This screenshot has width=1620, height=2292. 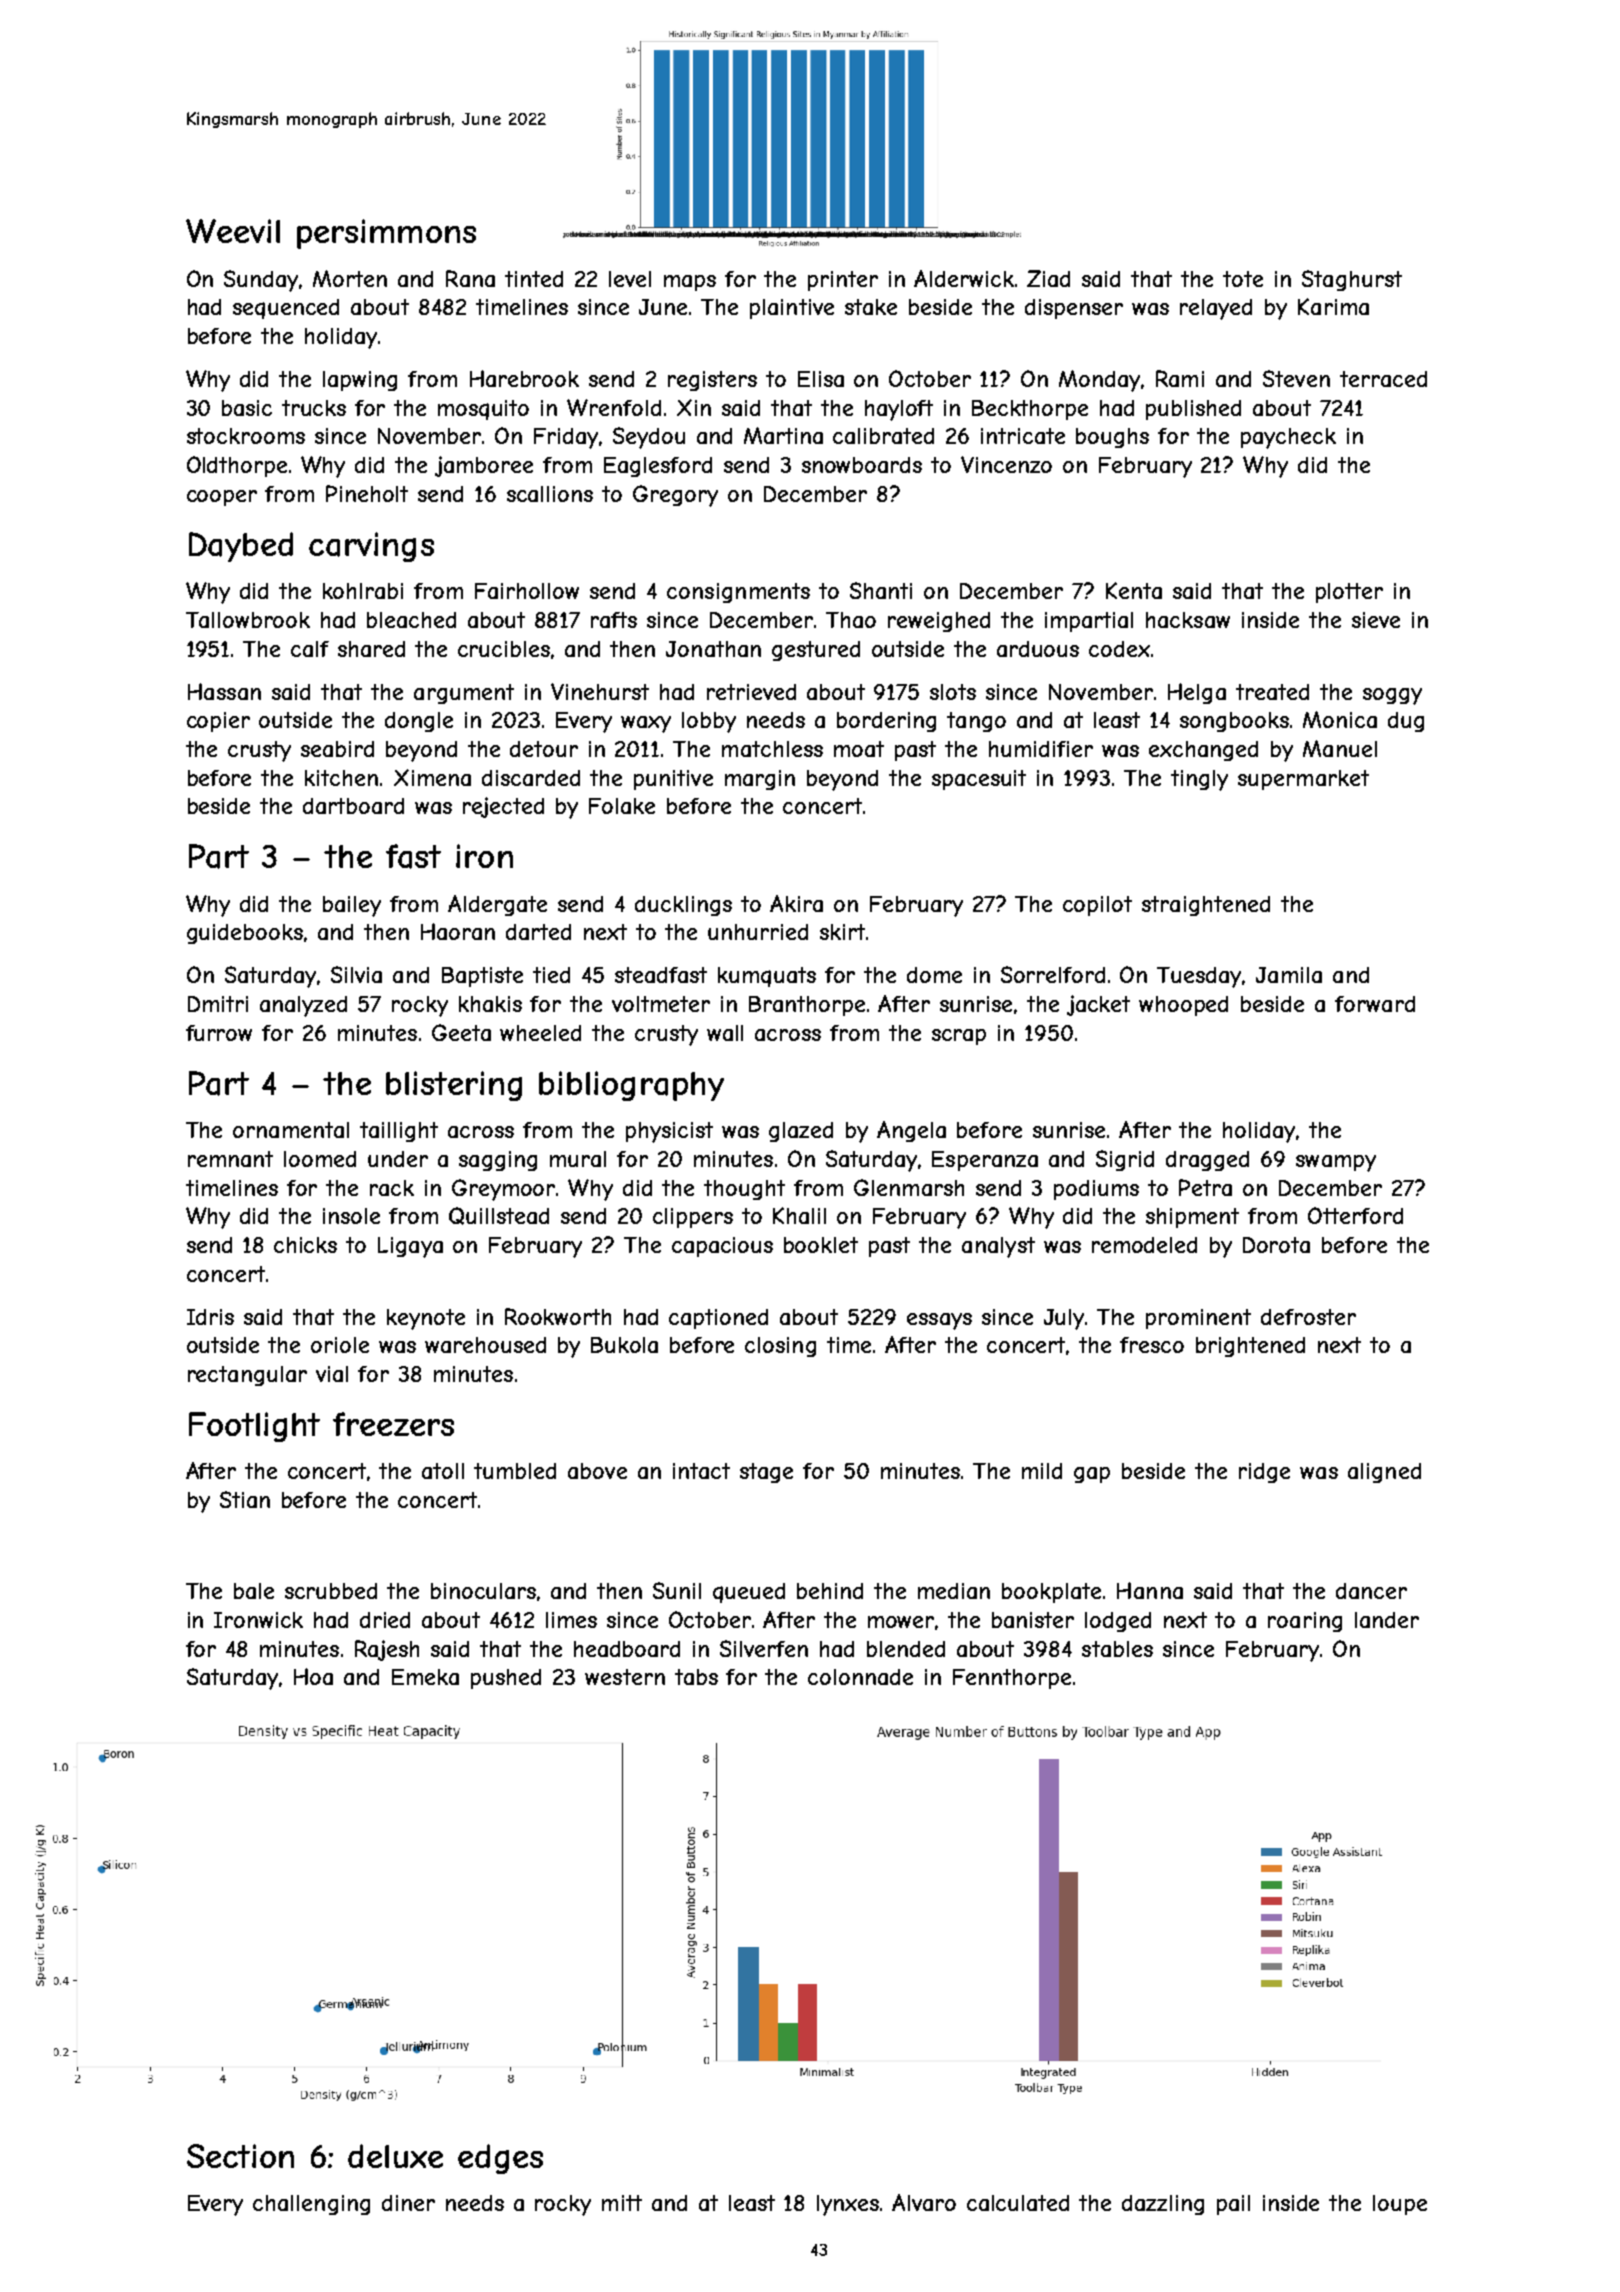 I want to click on gap, so click(x=1092, y=1475).
